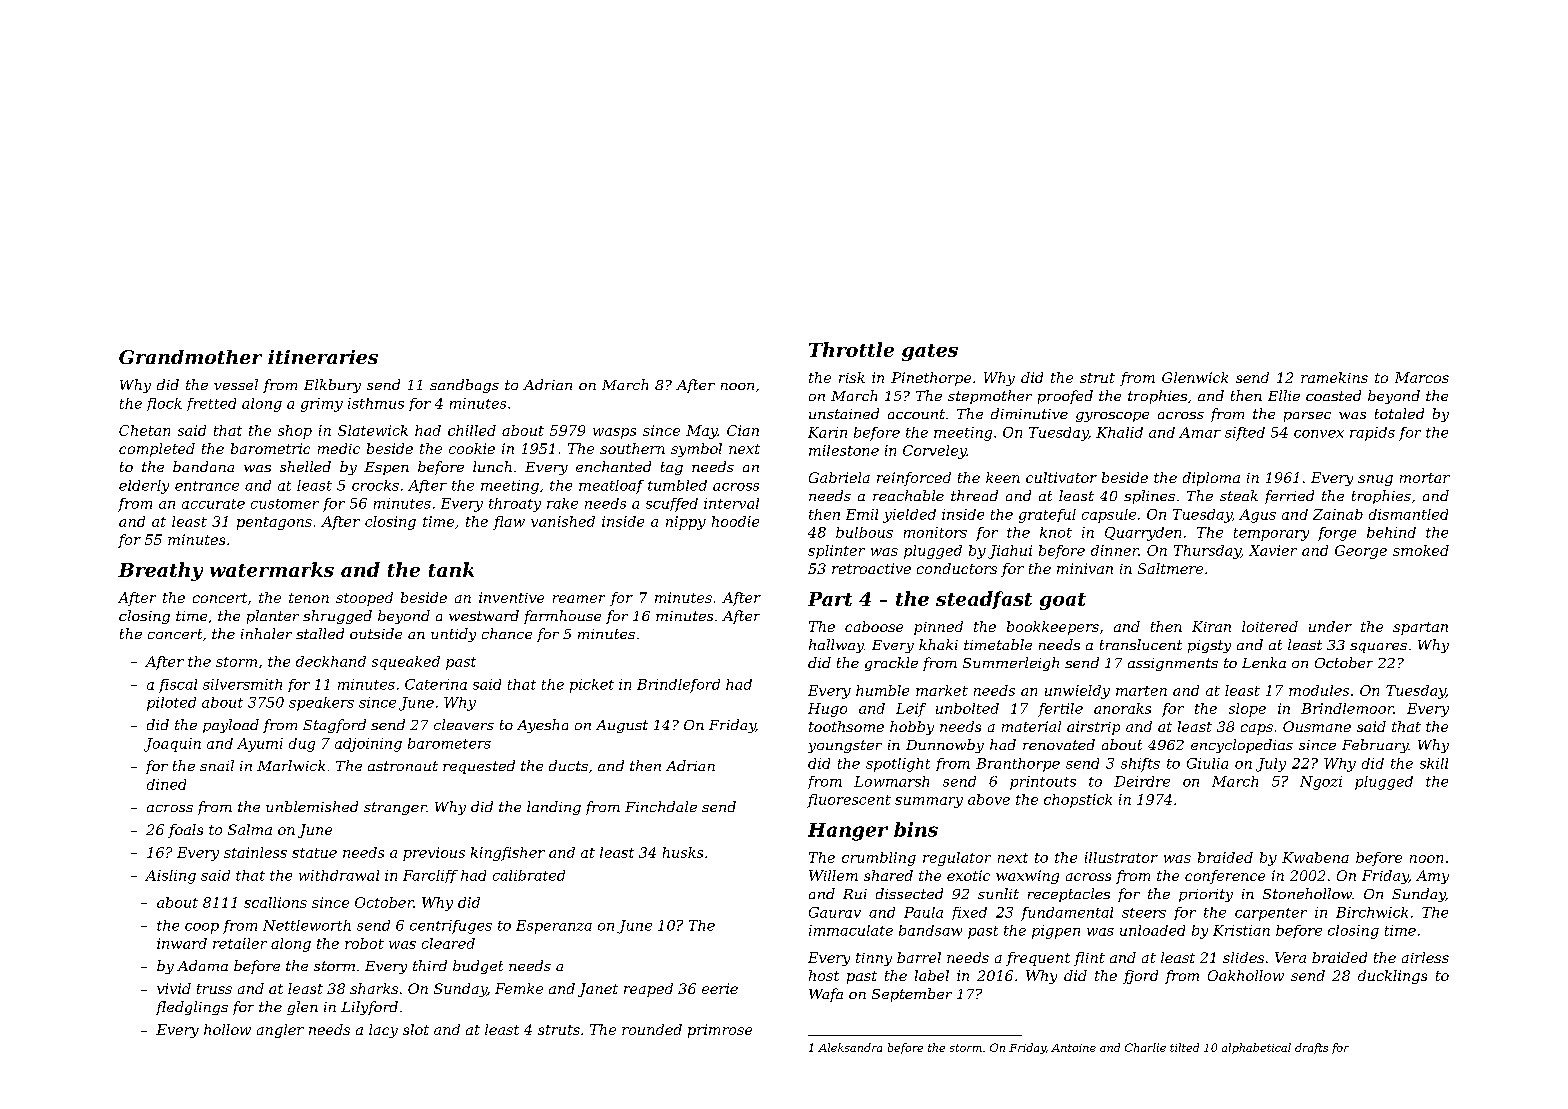 This screenshot has height=1109, width=1568. I want to click on pigsty, so click(1209, 646).
